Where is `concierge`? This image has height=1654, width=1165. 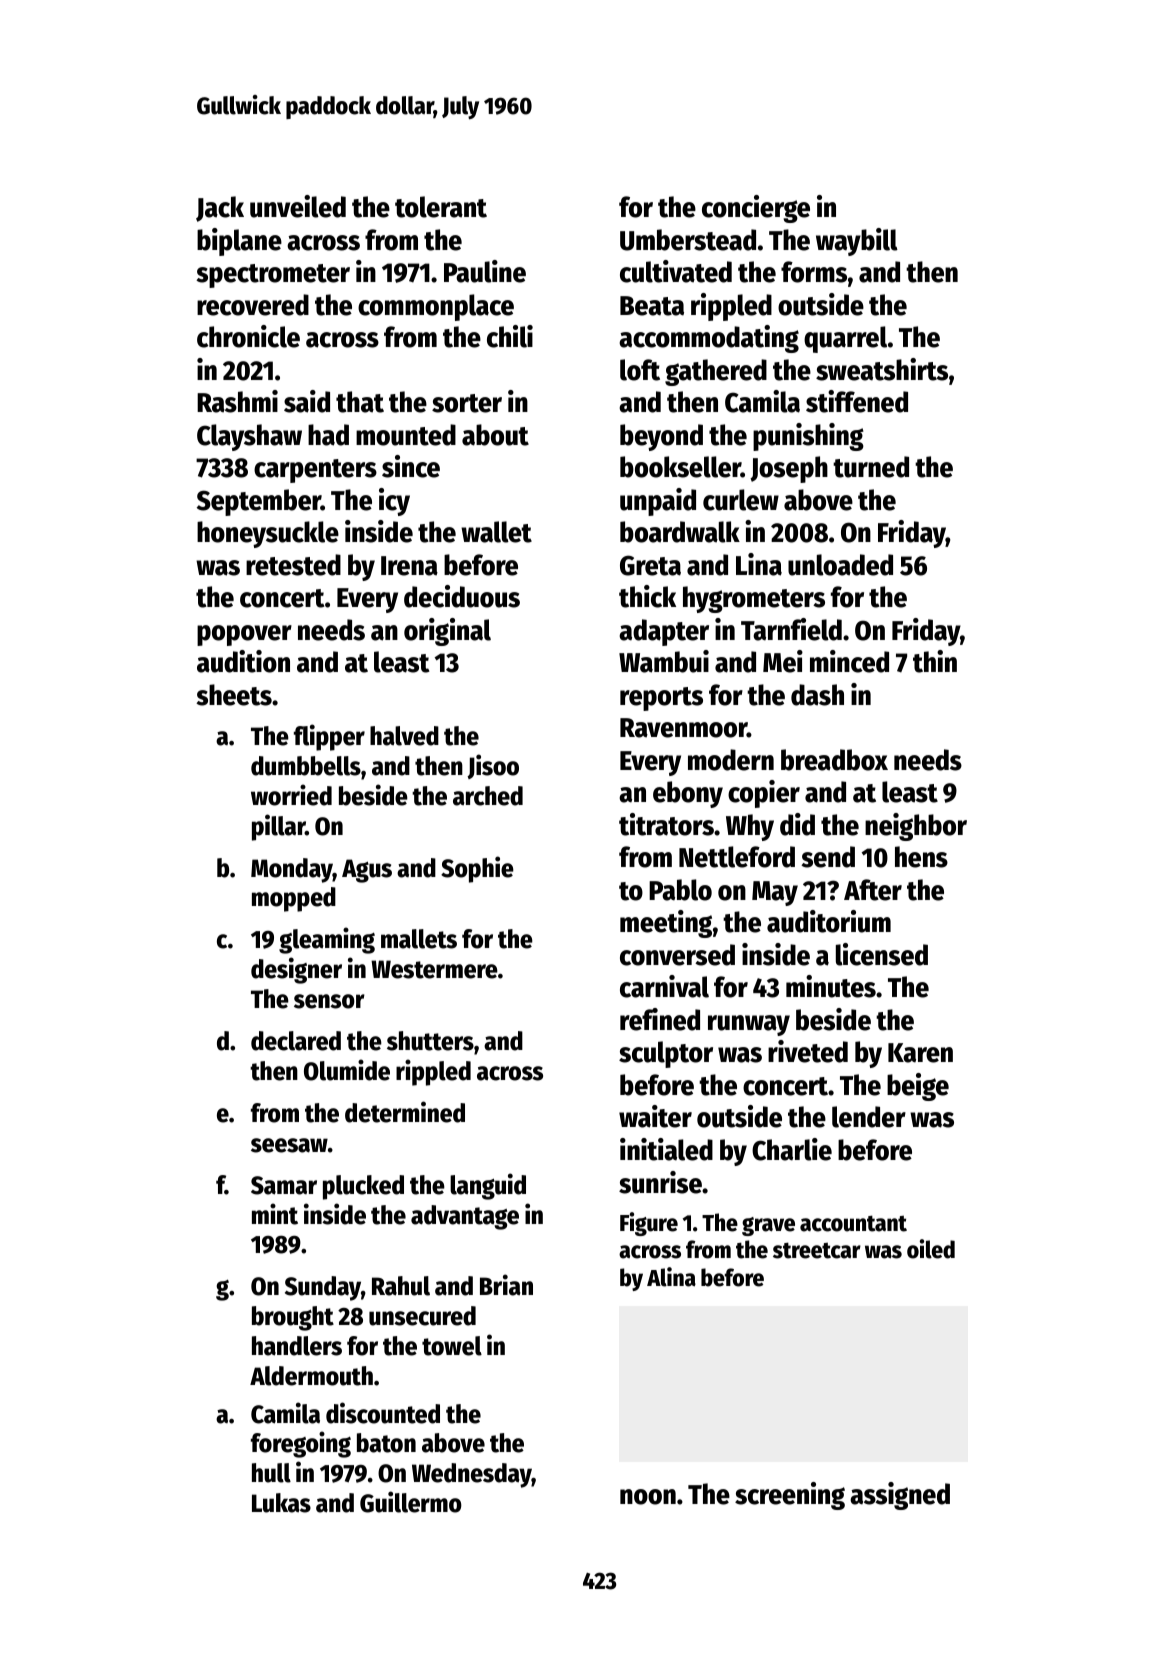 concierge is located at coordinates (756, 209).
